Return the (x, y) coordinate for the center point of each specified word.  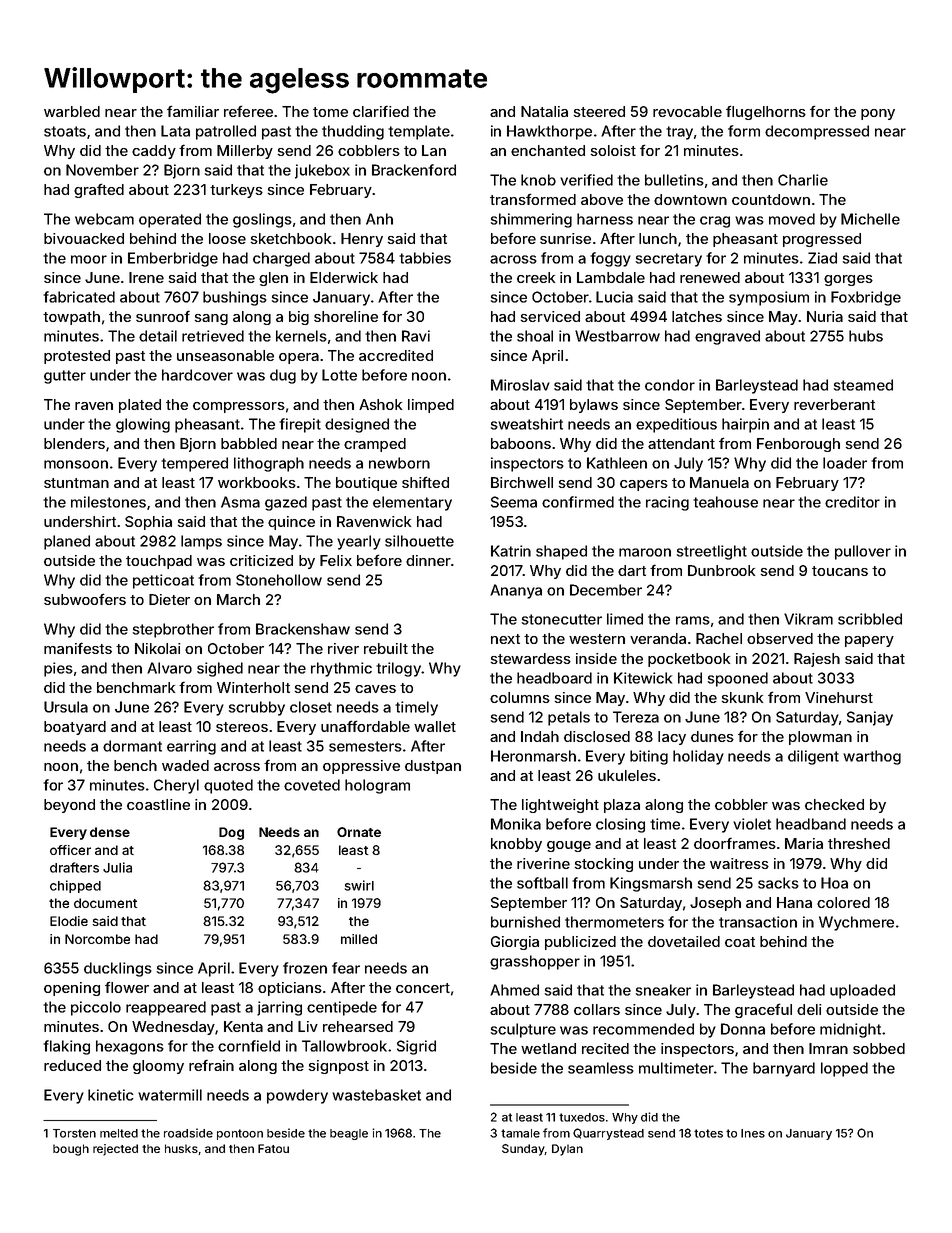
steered (599, 111)
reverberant (834, 404)
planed (67, 542)
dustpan (433, 767)
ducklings (118, 969)
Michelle (870, 219)
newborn (399, 463)
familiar (193, 111)
